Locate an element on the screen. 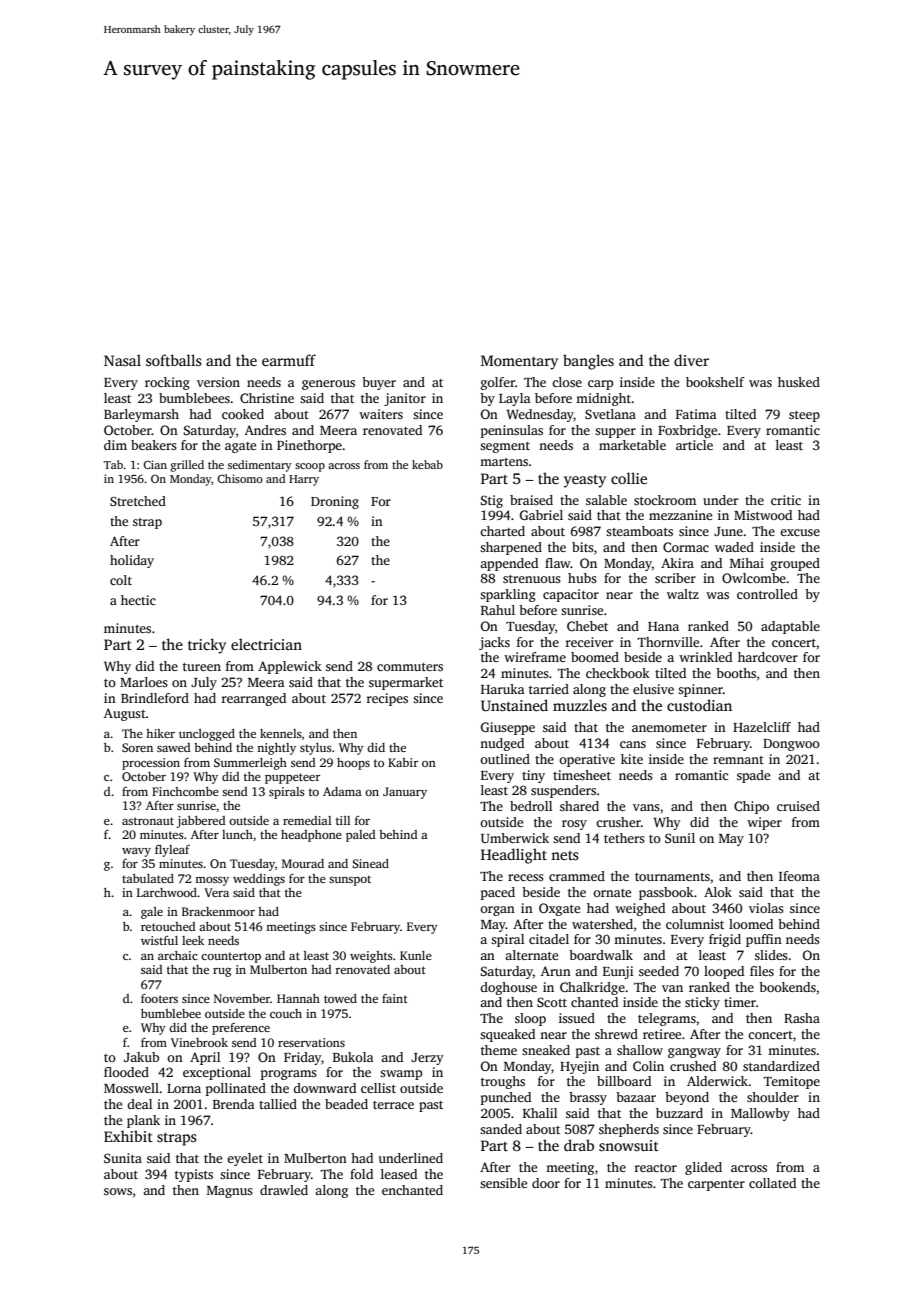 Image resolution: width=924 pixels, height=1308 pixels. Brenda is located at coordinates (234, 1104).
